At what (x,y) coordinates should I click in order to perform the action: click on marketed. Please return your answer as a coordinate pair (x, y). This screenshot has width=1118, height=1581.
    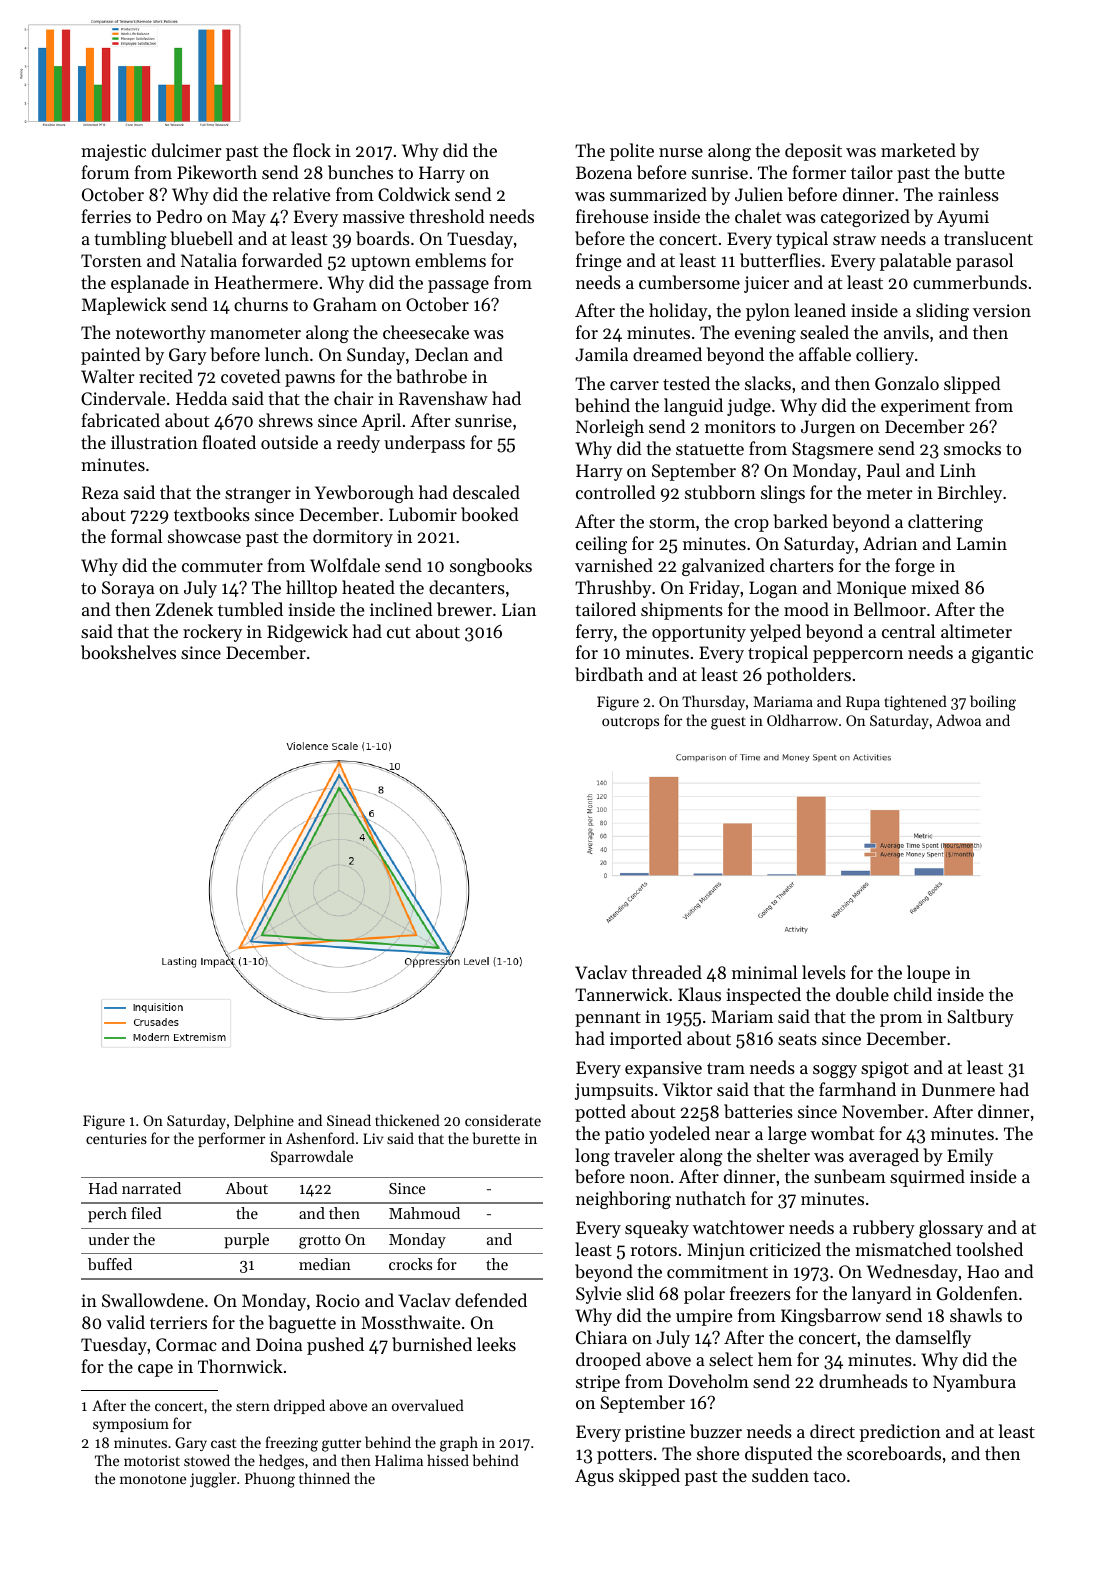
    Looking at the image, I should click on (918, 150).
